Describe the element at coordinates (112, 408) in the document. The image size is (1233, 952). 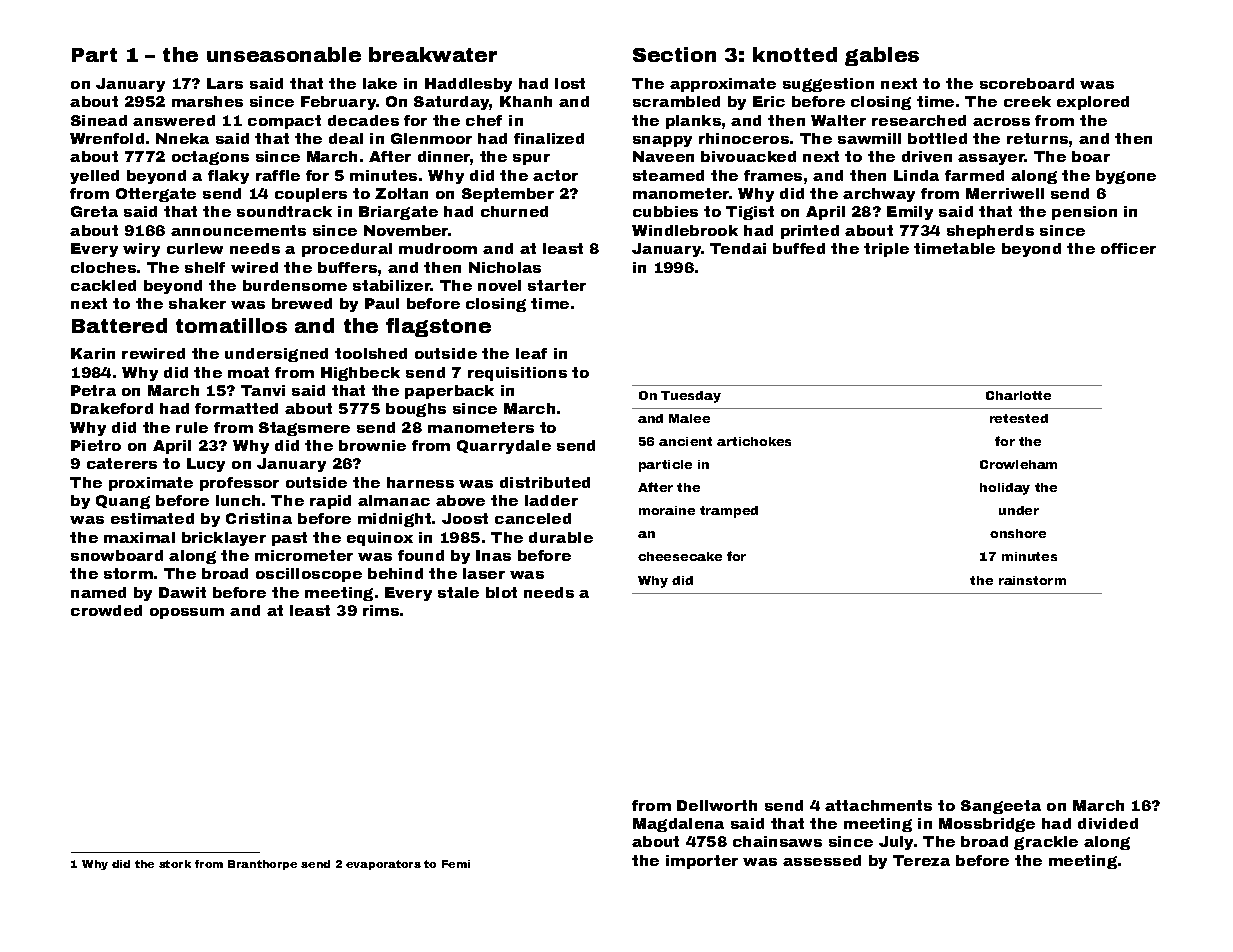
I see `Drakeford` at that location.
